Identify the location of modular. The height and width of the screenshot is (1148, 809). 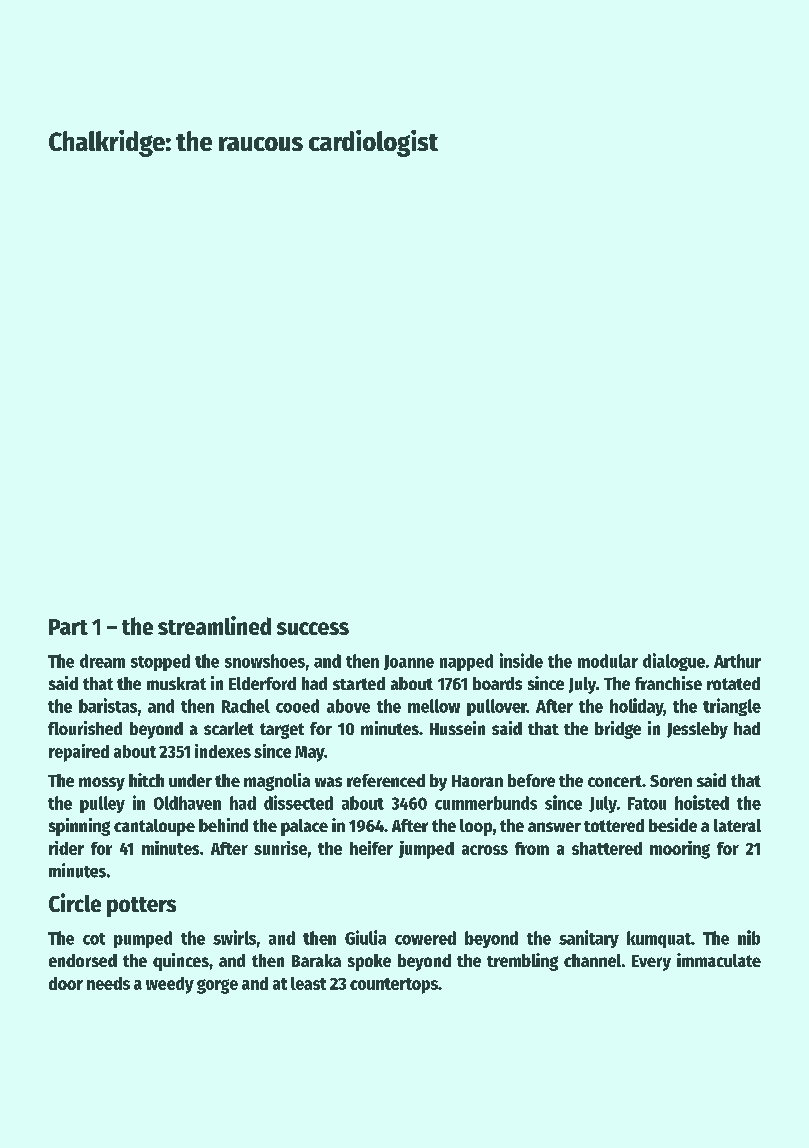
(608, 661).
